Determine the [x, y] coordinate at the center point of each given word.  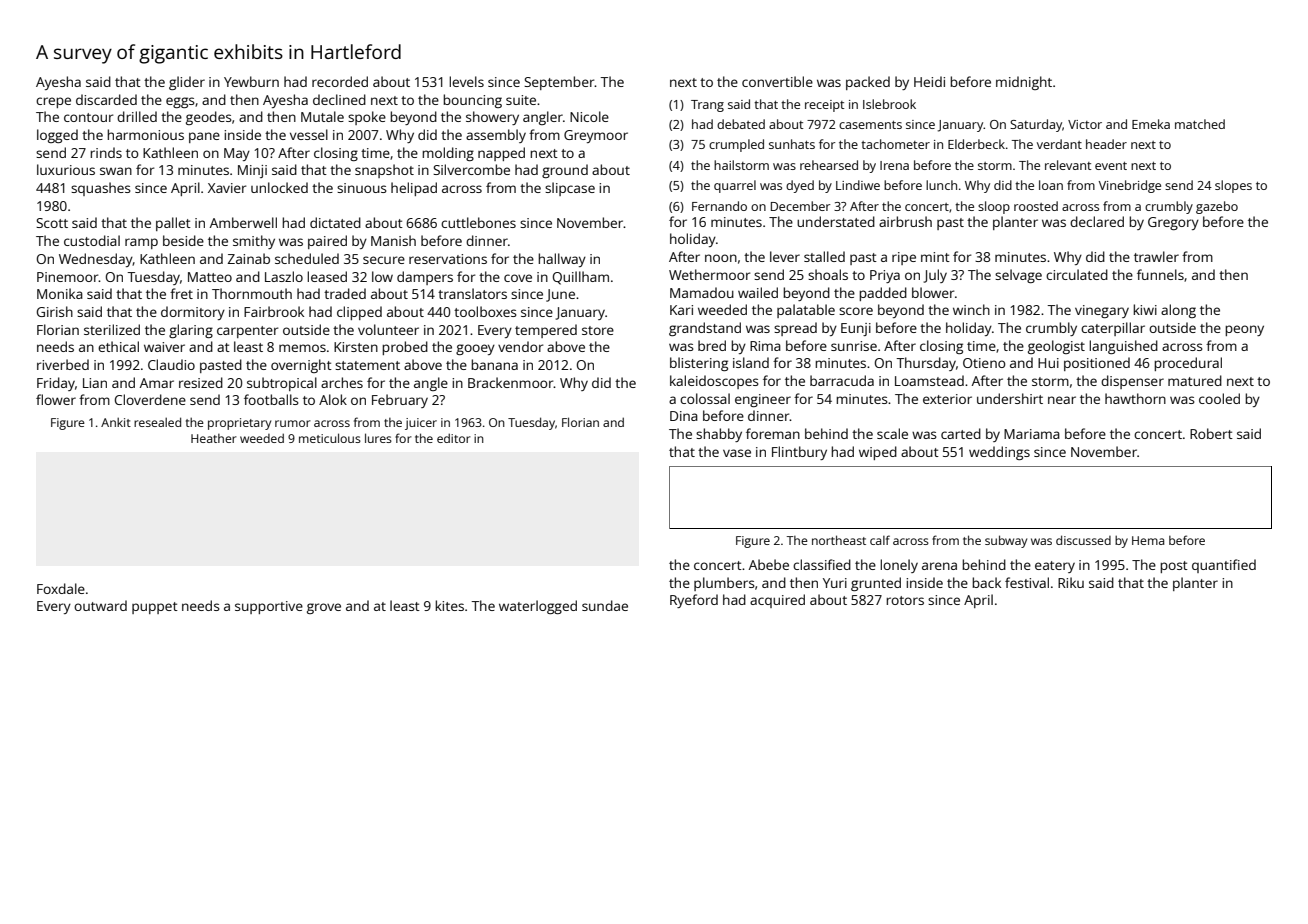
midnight [1024, 83]
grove [324, 608]
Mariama [1032, 434]
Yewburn [251, 81]
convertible [777, 81]
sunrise [854, 346]
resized [201, 382]
